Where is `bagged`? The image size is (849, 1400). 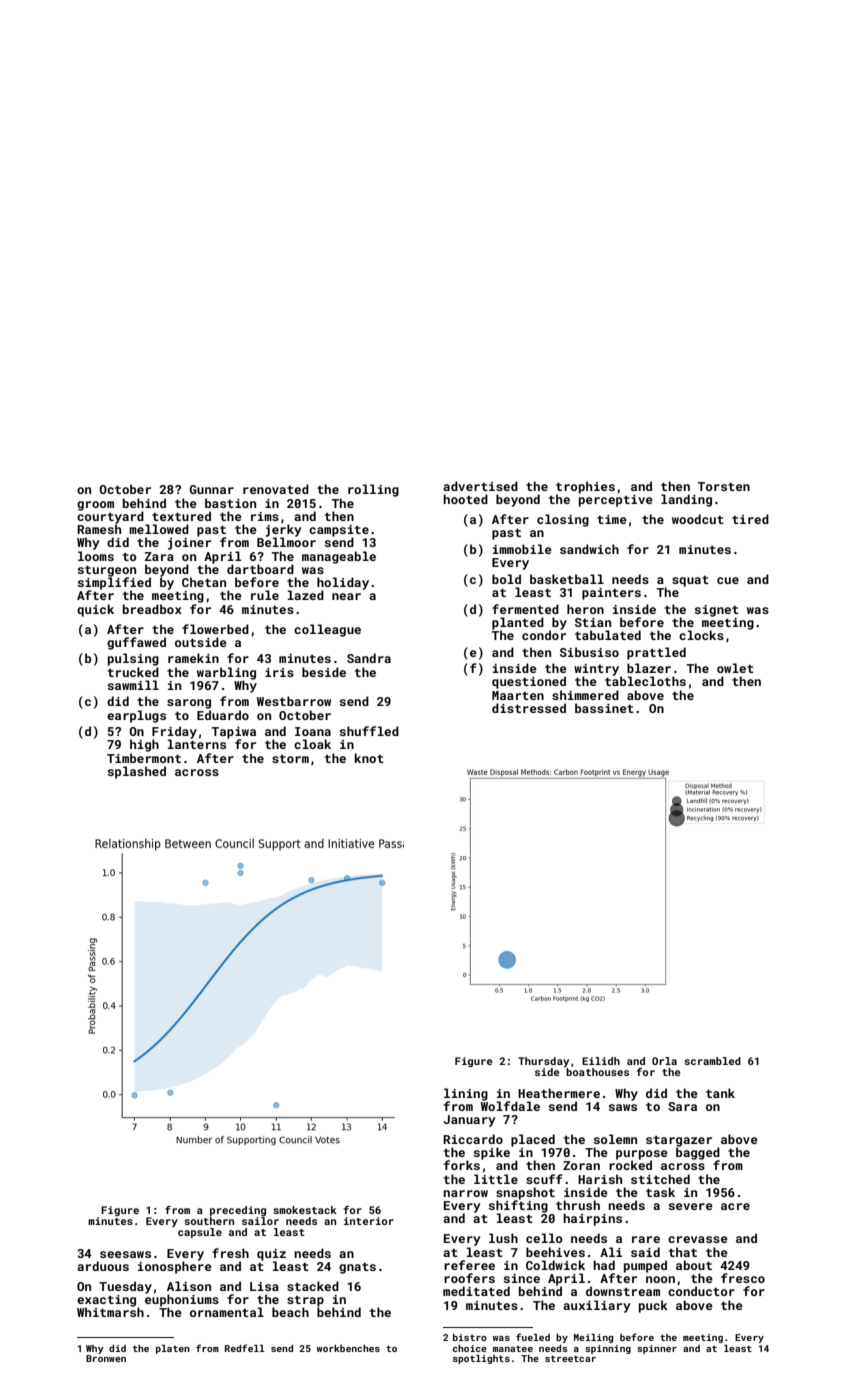
bagged is located at coordinates (698, 1153).
